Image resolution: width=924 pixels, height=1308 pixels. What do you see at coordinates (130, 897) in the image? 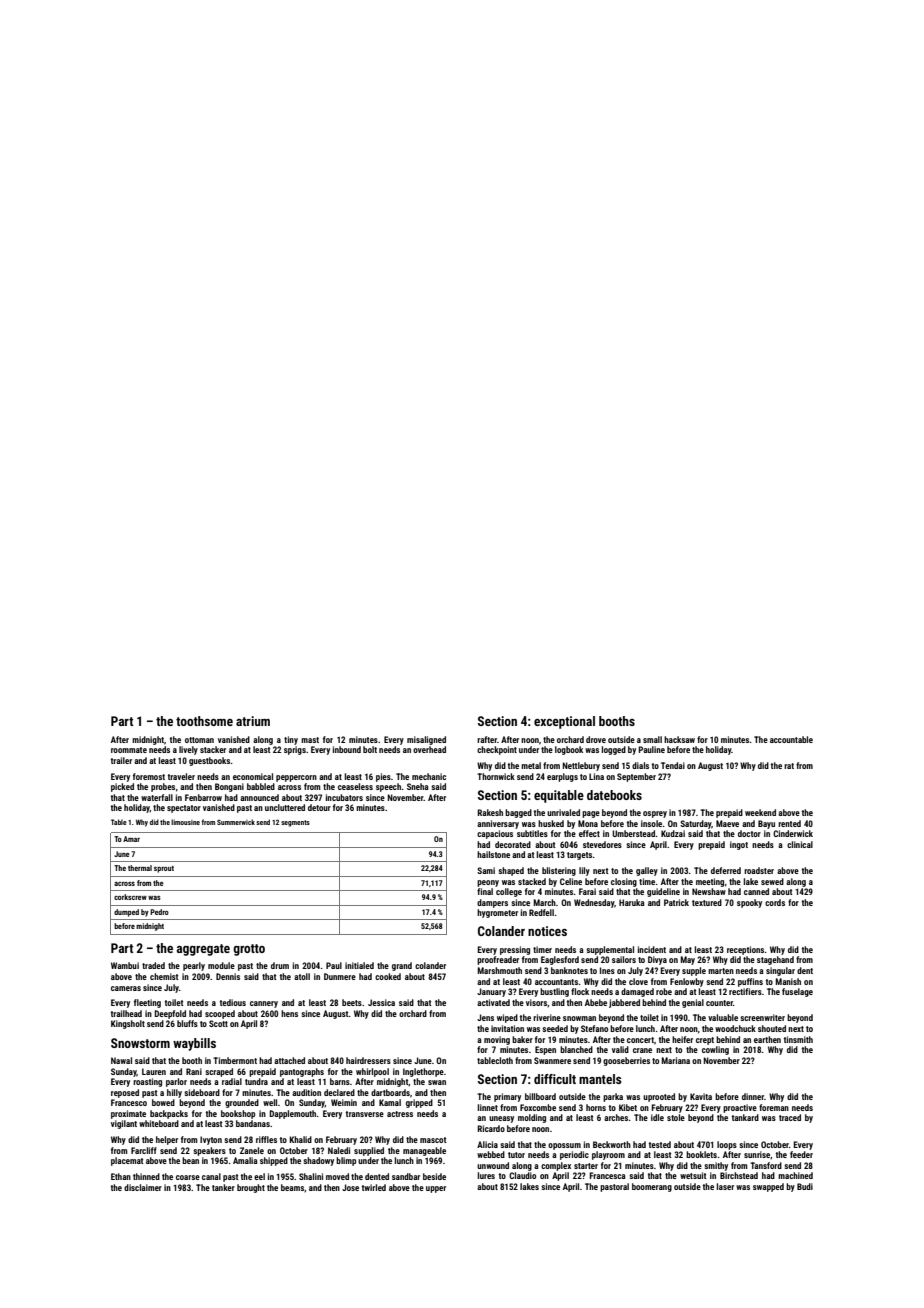
I see `corkscrew` at bounding box center [130, 897].
